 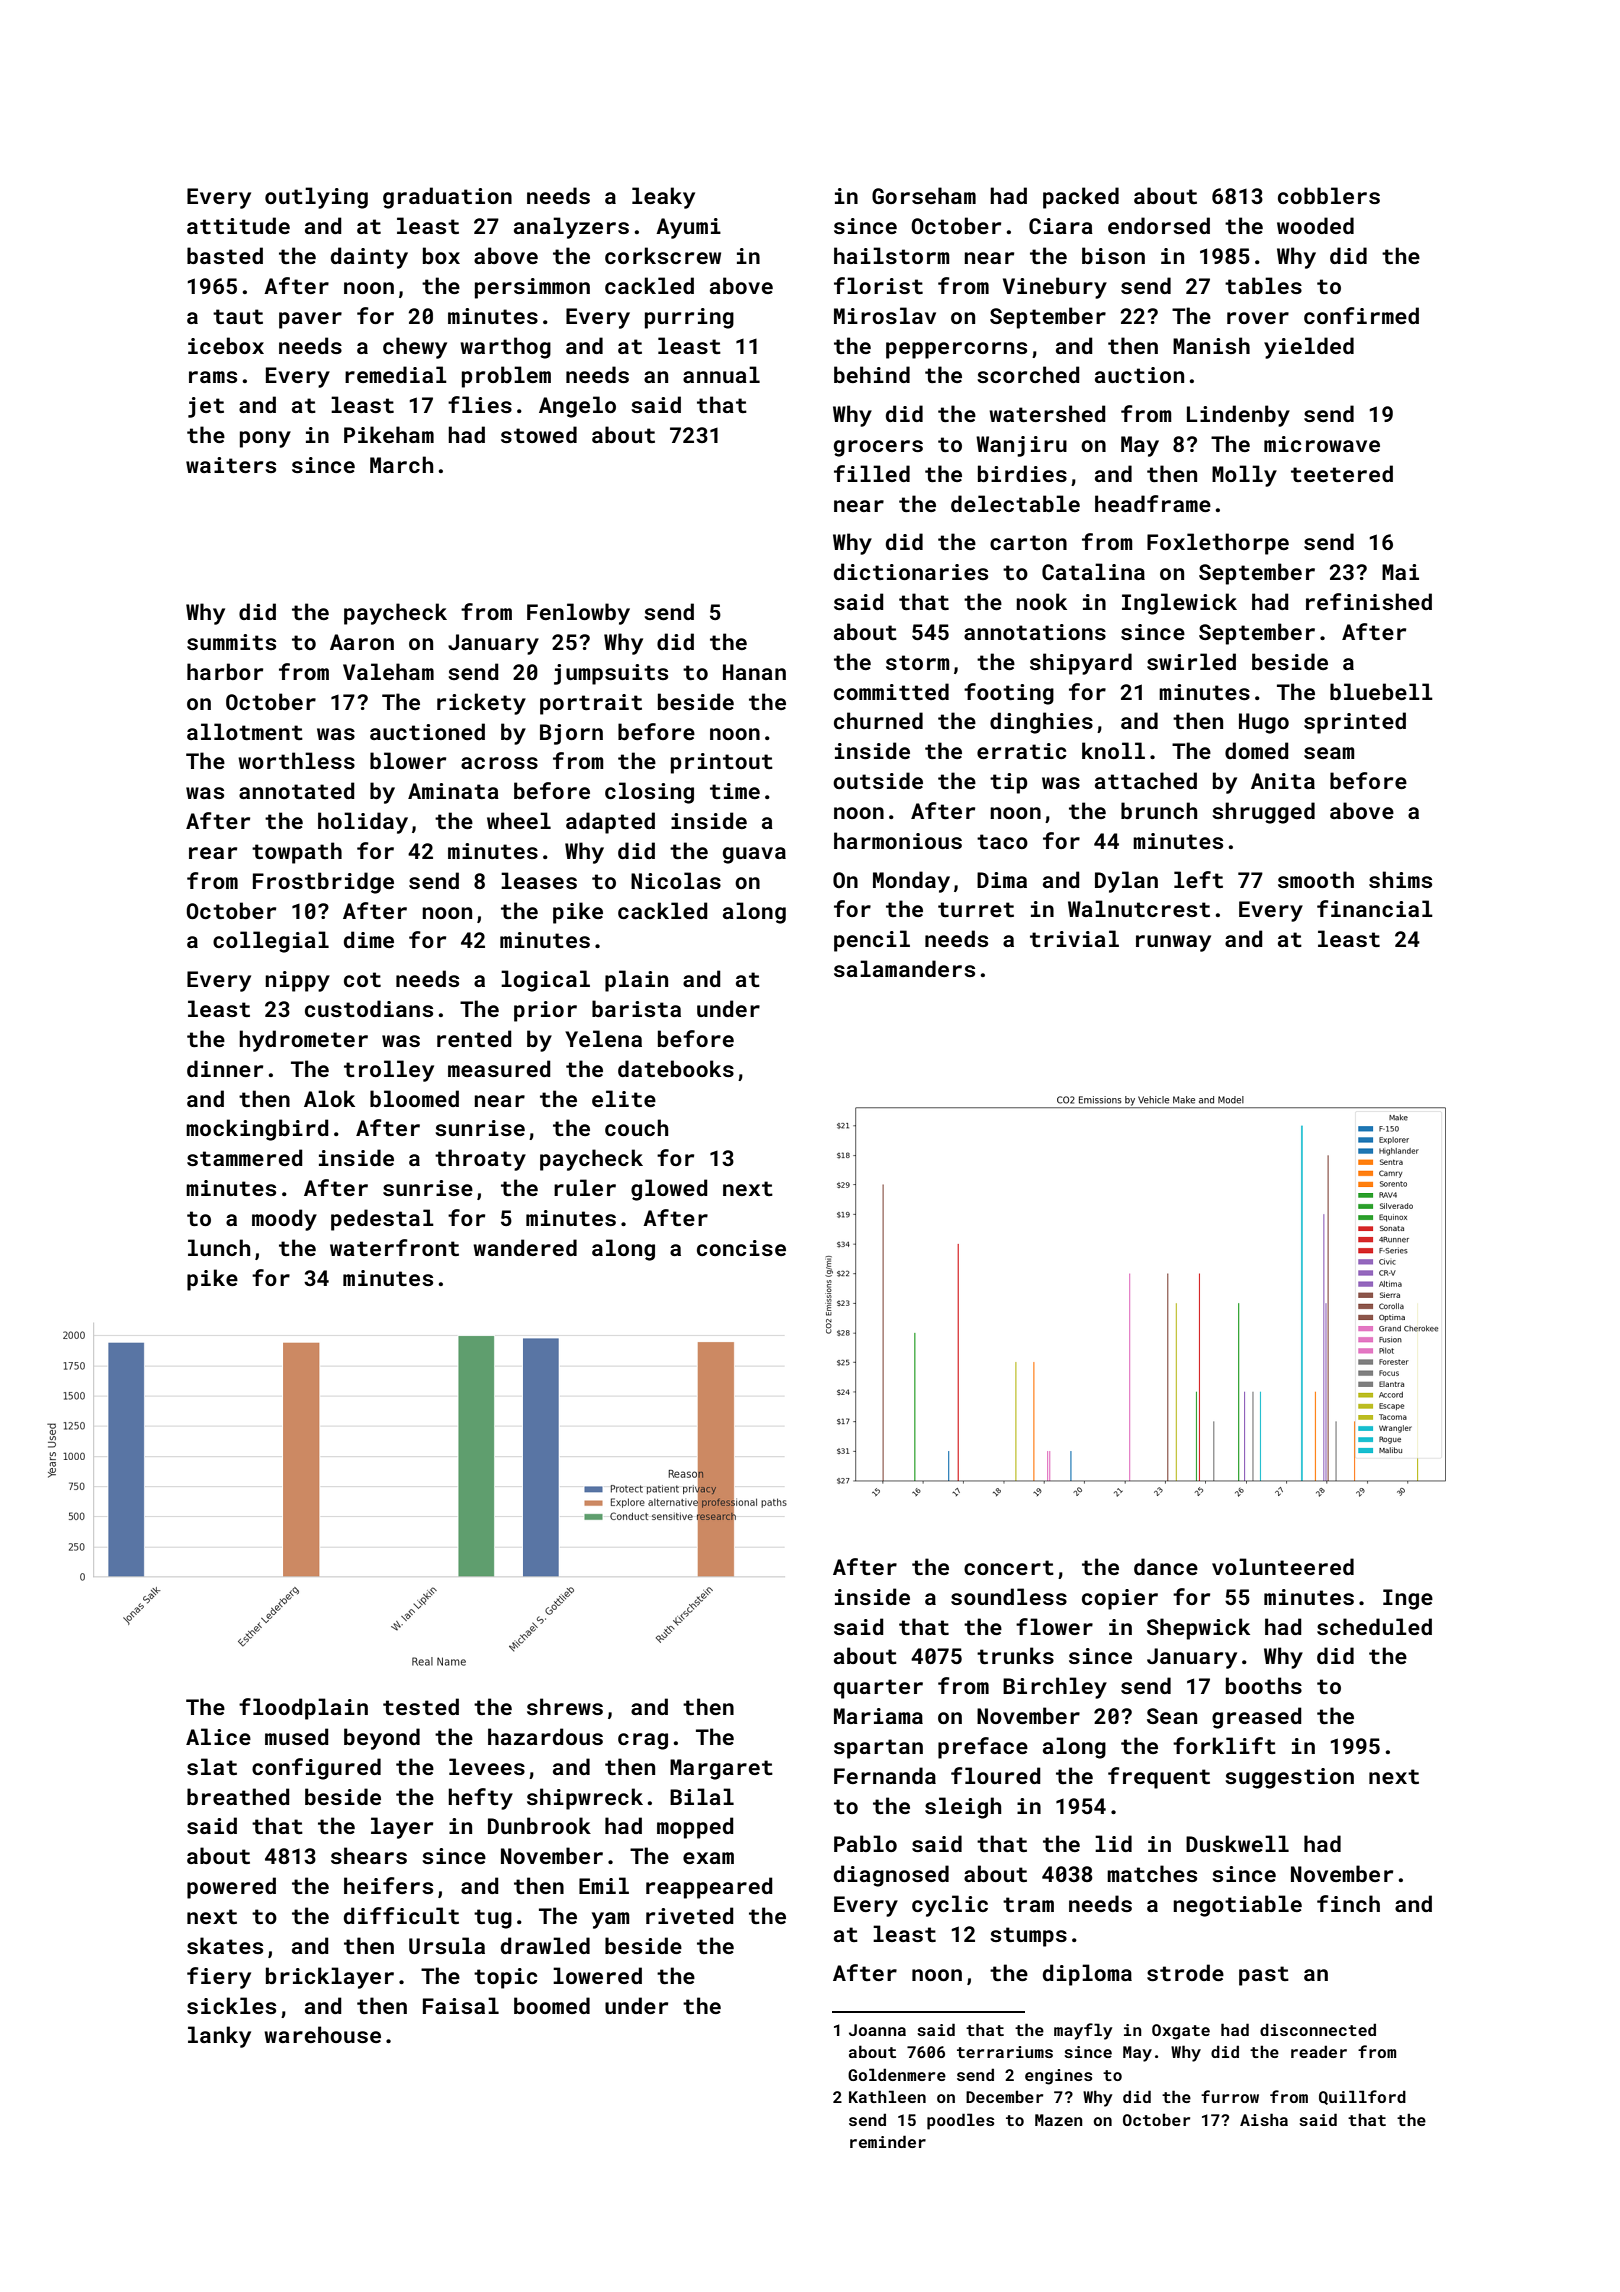 I want to click on heifers, so click(x=388, y=1885).
